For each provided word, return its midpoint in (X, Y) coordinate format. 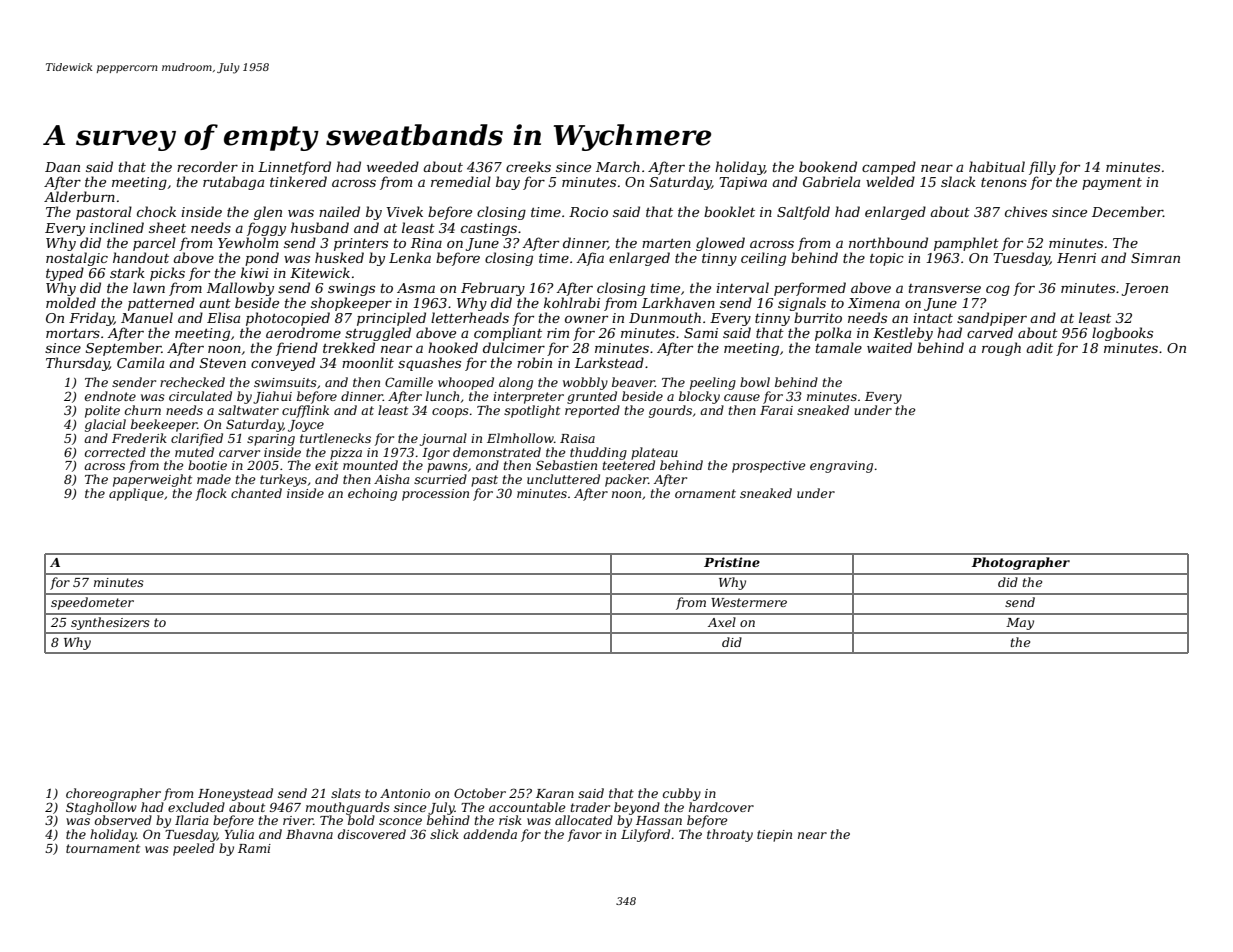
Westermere (749, 602)
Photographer (1021, 563)
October (480, 793)
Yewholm (248, 242)
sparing (271, 440)
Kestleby (903, 334)
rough (1001, 349)
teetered (629, 465)
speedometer (92, 603)
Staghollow (101, 808)
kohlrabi (572, 302)
